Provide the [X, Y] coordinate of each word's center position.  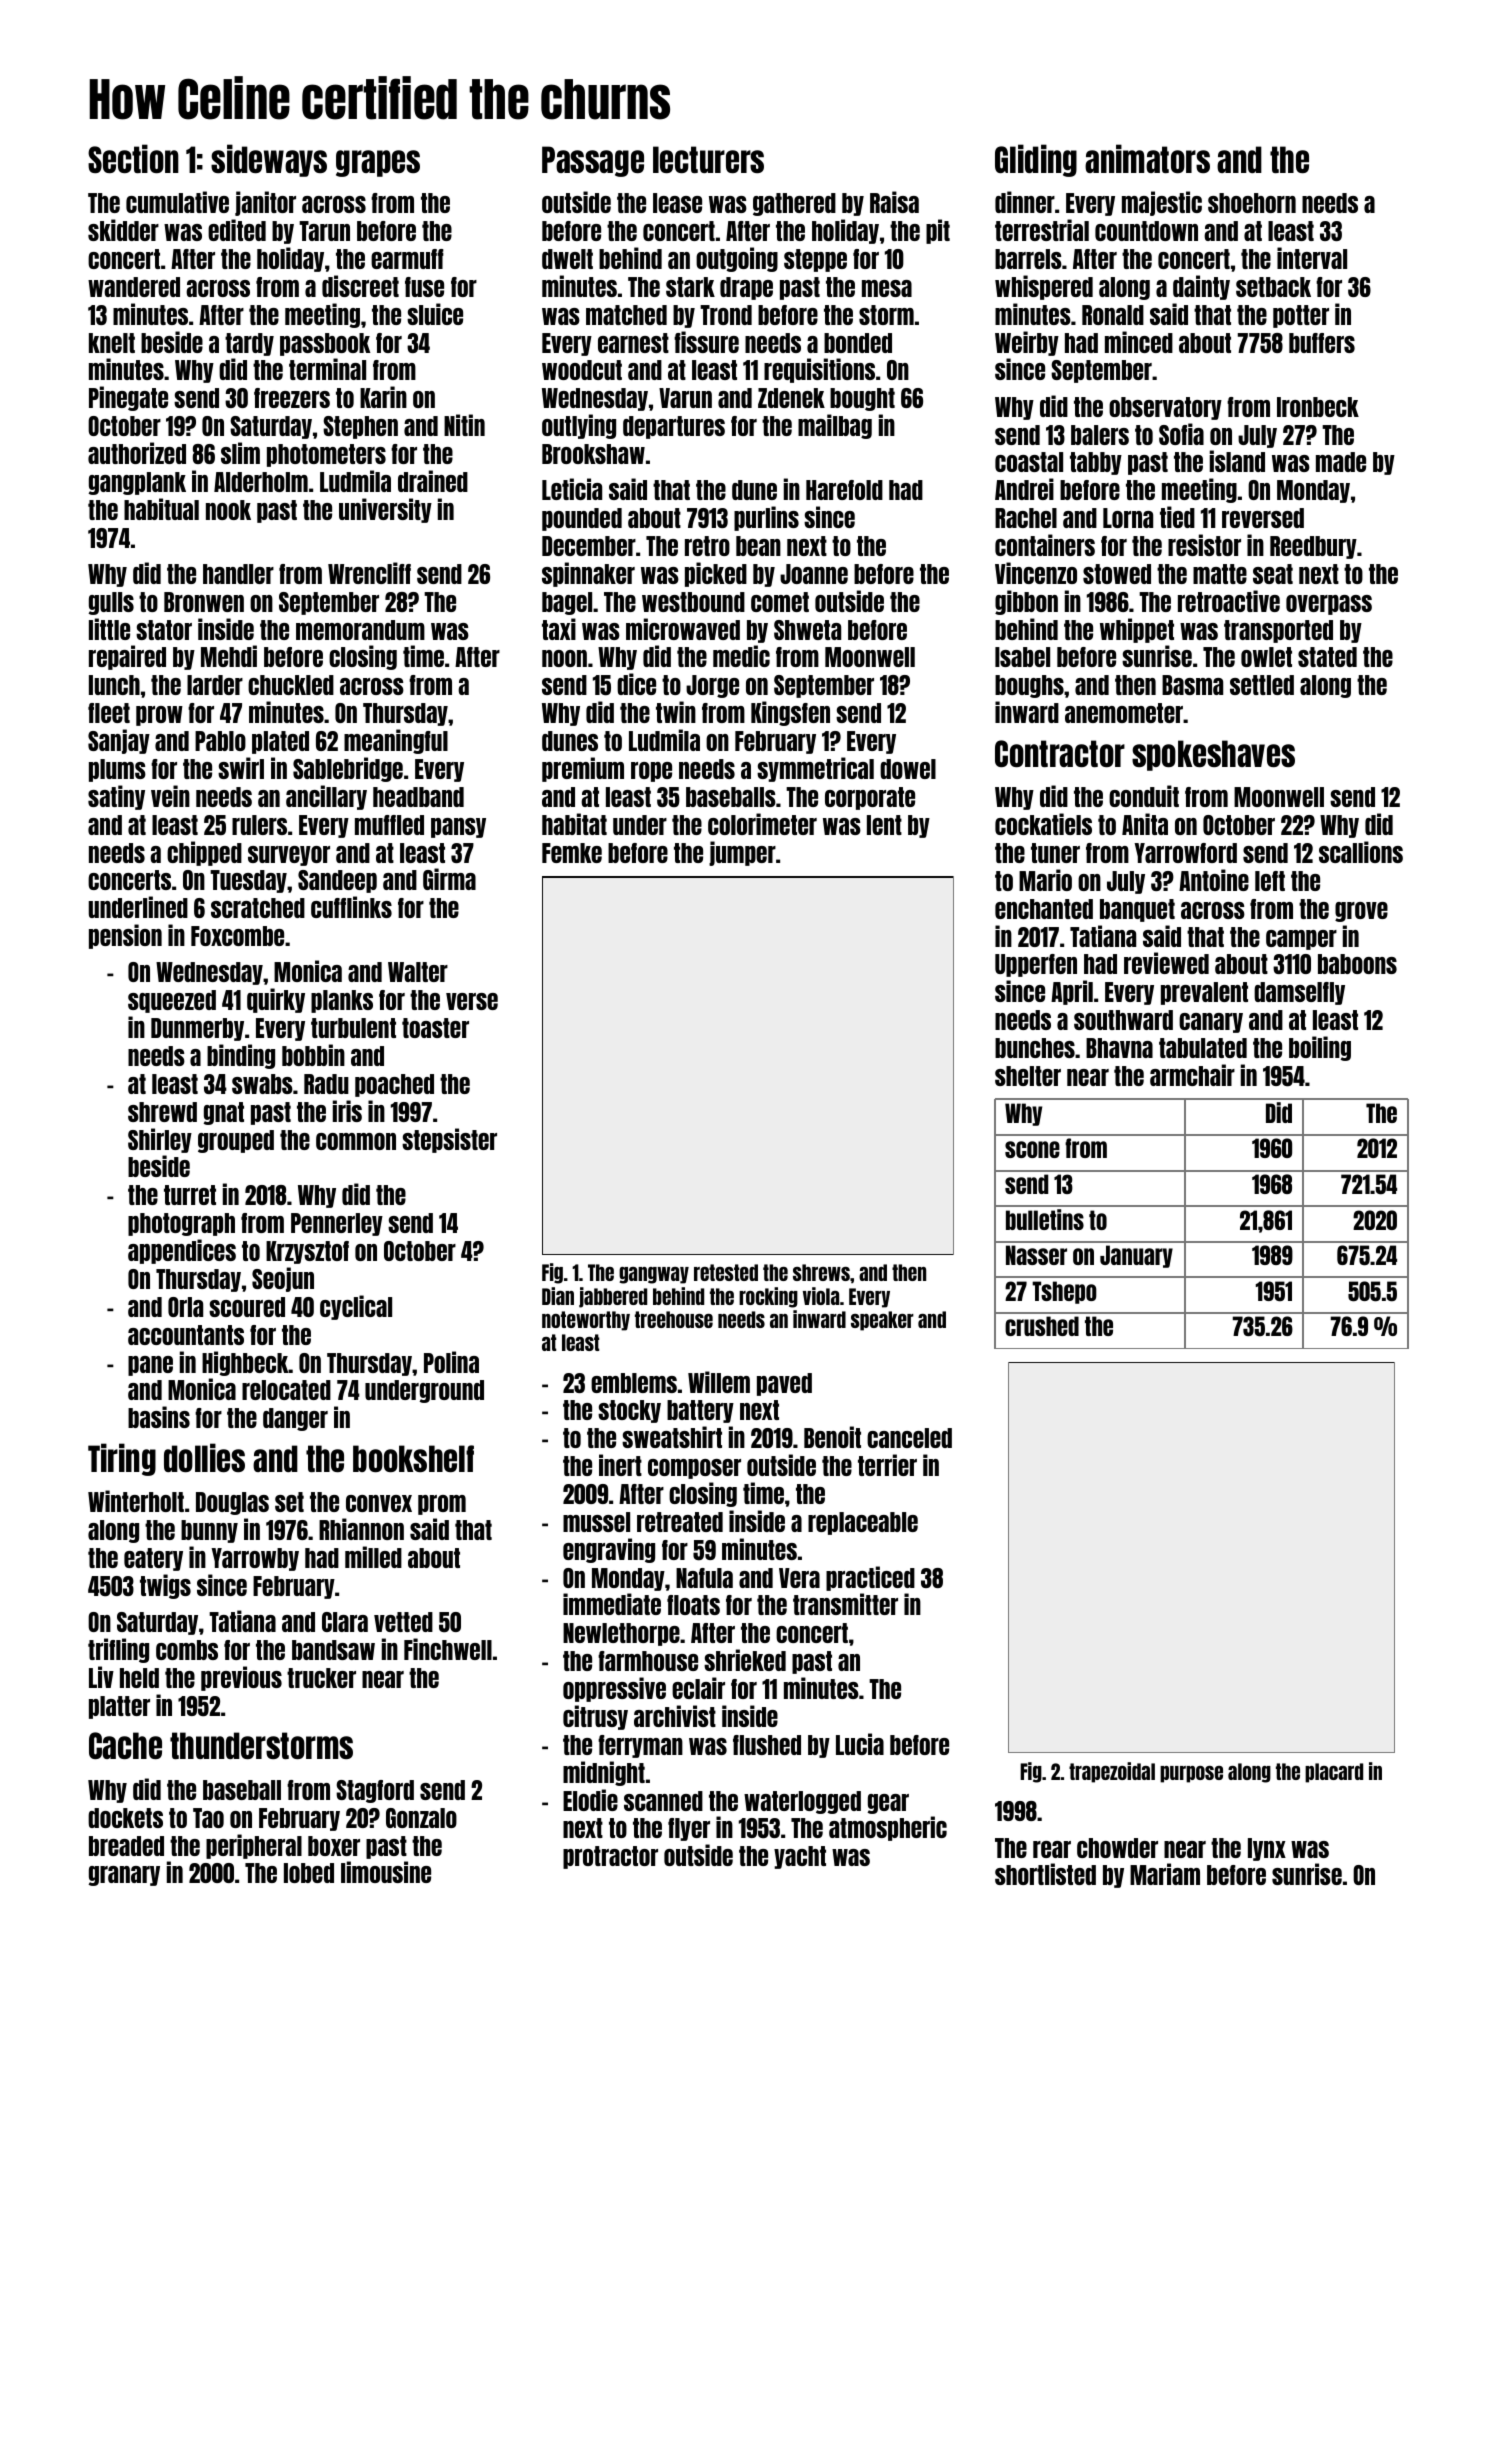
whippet [1137, 630]
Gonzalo [421, 1818]
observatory [1165, 408]
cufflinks [351, 907]
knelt [112, 343]
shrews [821, 1272]
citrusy [595, 1717]
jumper [742, 853]
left [1270, 881]
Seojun [283, 1279]
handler [238, 574]
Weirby [1027, 343]
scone [1032, 1149]
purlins [766, 518]
